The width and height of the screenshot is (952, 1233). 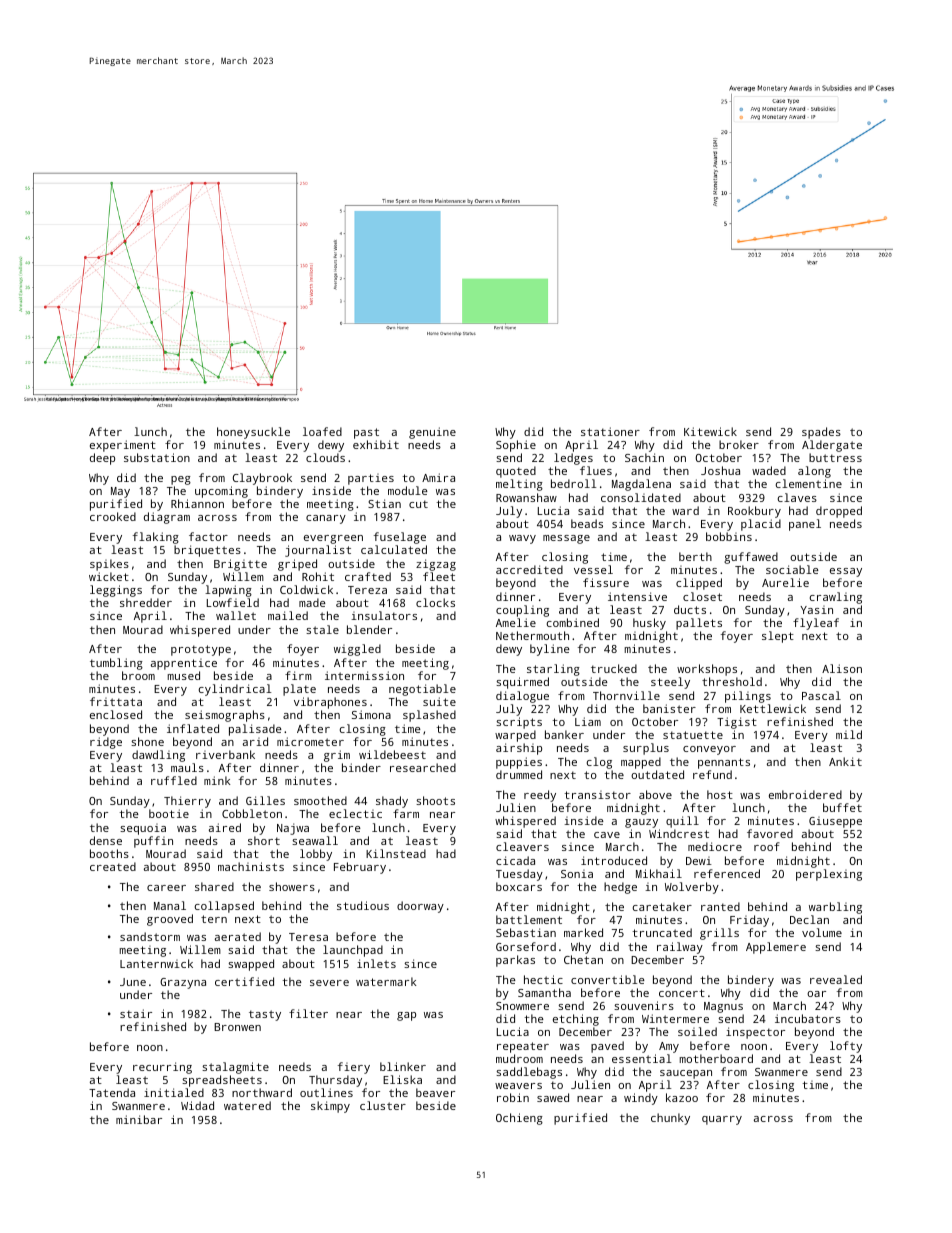 What do you see at coordinates (432, 433) in the screenshot?
I see `genuine` at bounding box center [432, 433].
